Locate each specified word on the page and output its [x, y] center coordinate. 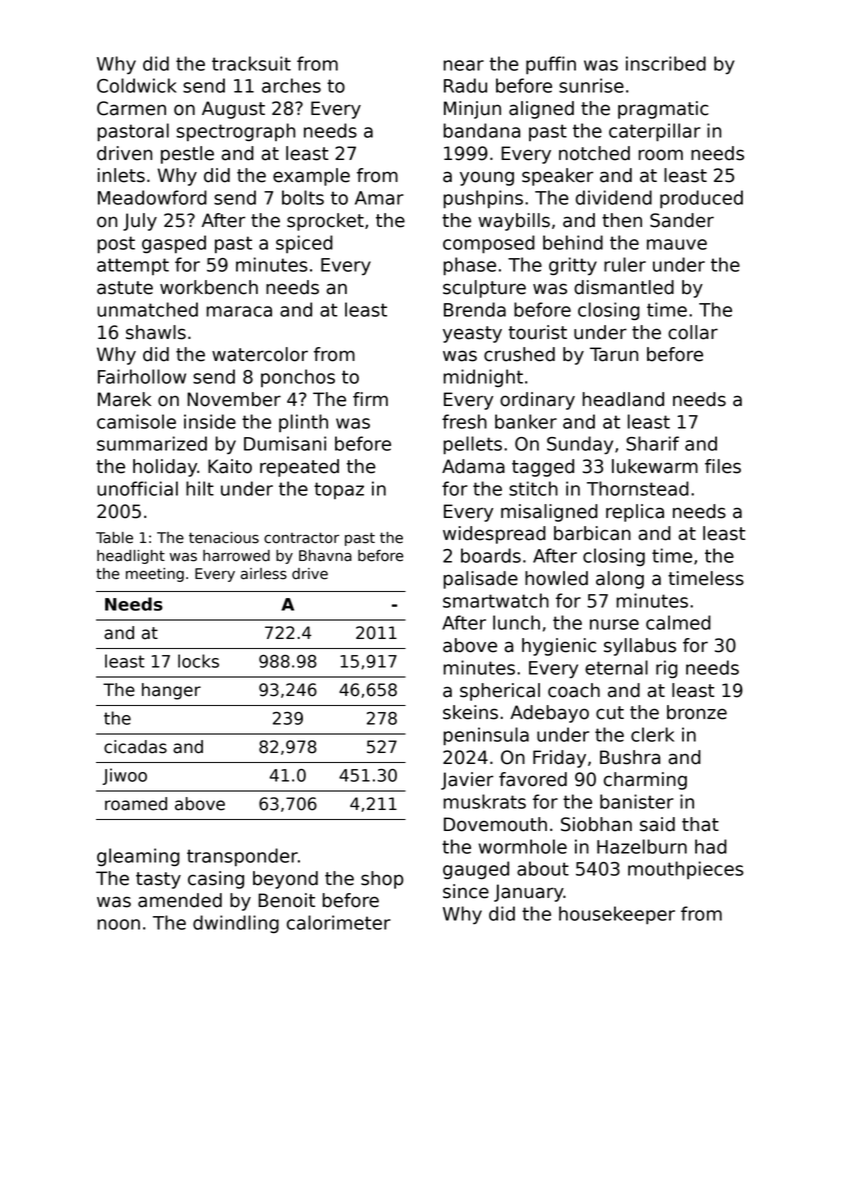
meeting [155, 575]
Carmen [131, 108]
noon [119, 924]
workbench [209, 287]
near [464, 65]
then [622, 220]
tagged [543, 468]
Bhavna [325, 556]
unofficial [137, 488]
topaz [339, 490]
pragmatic [663, 110]
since [466, 891]
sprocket [325, 222]
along [620, 580]
